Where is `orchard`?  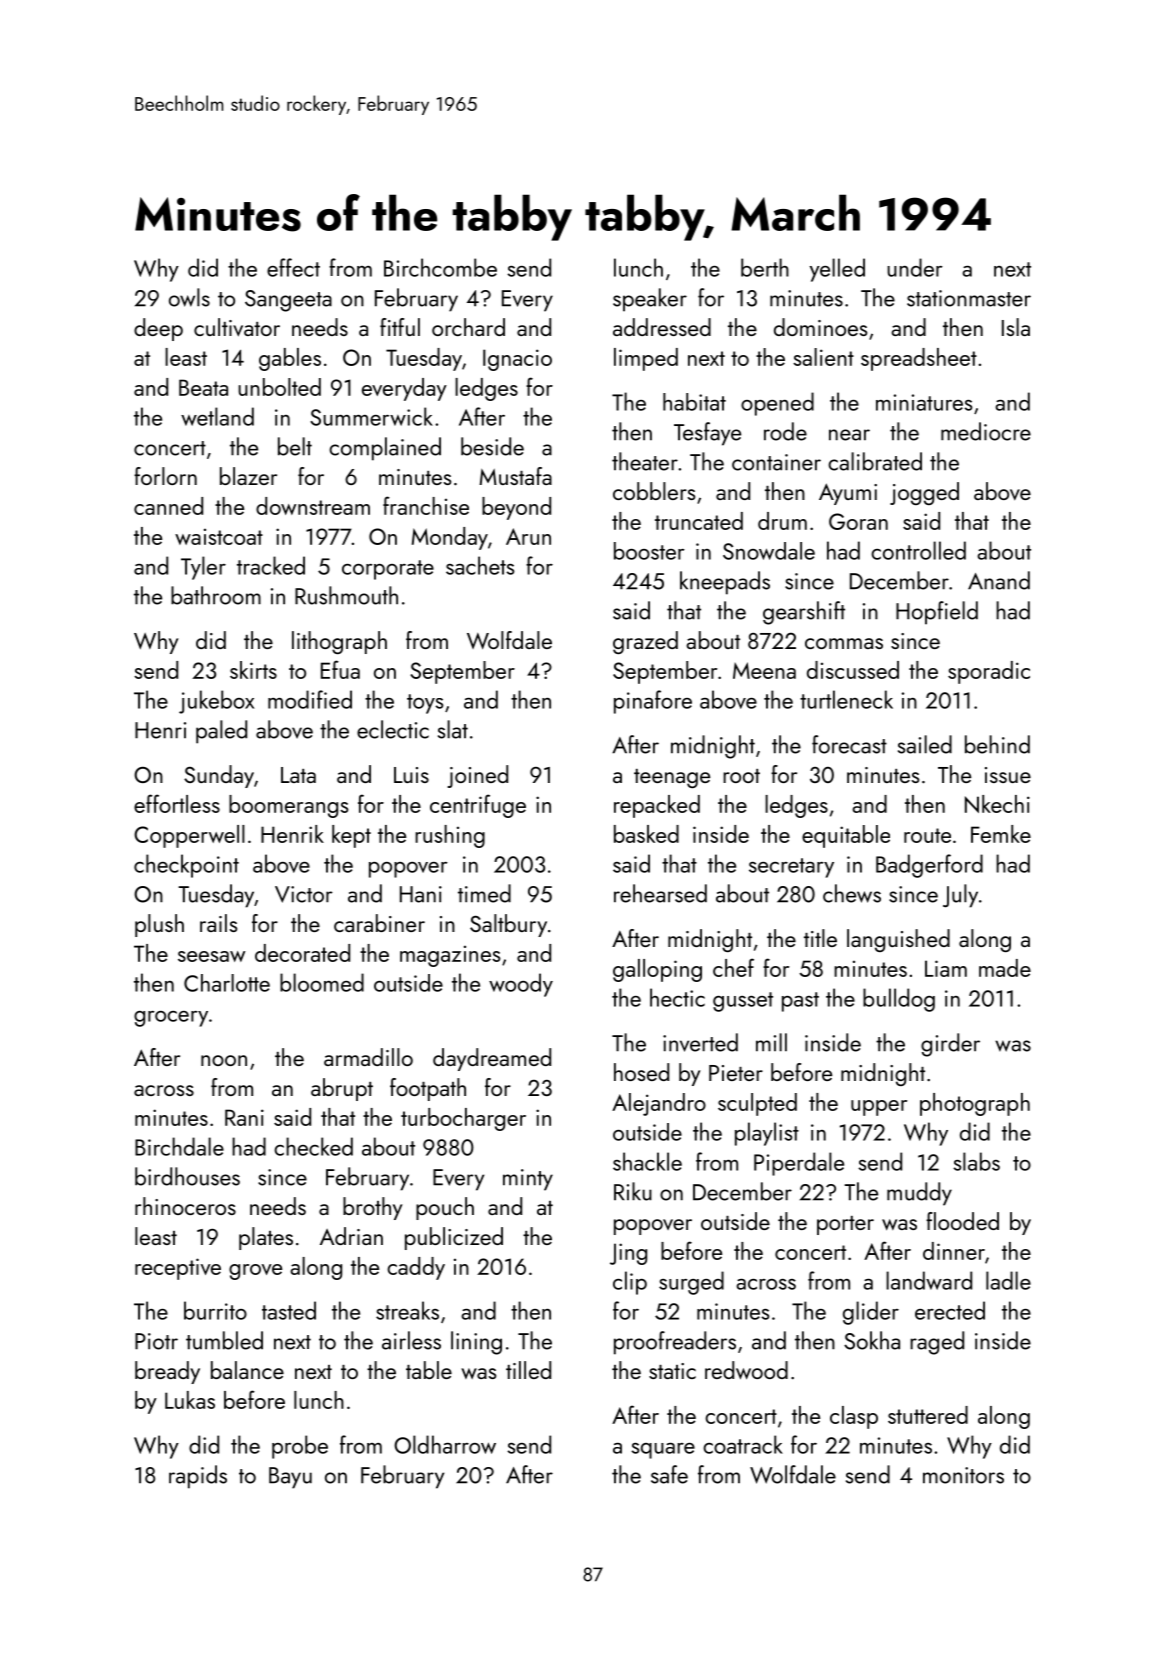 orchard is located at coordinates (468, 327).
